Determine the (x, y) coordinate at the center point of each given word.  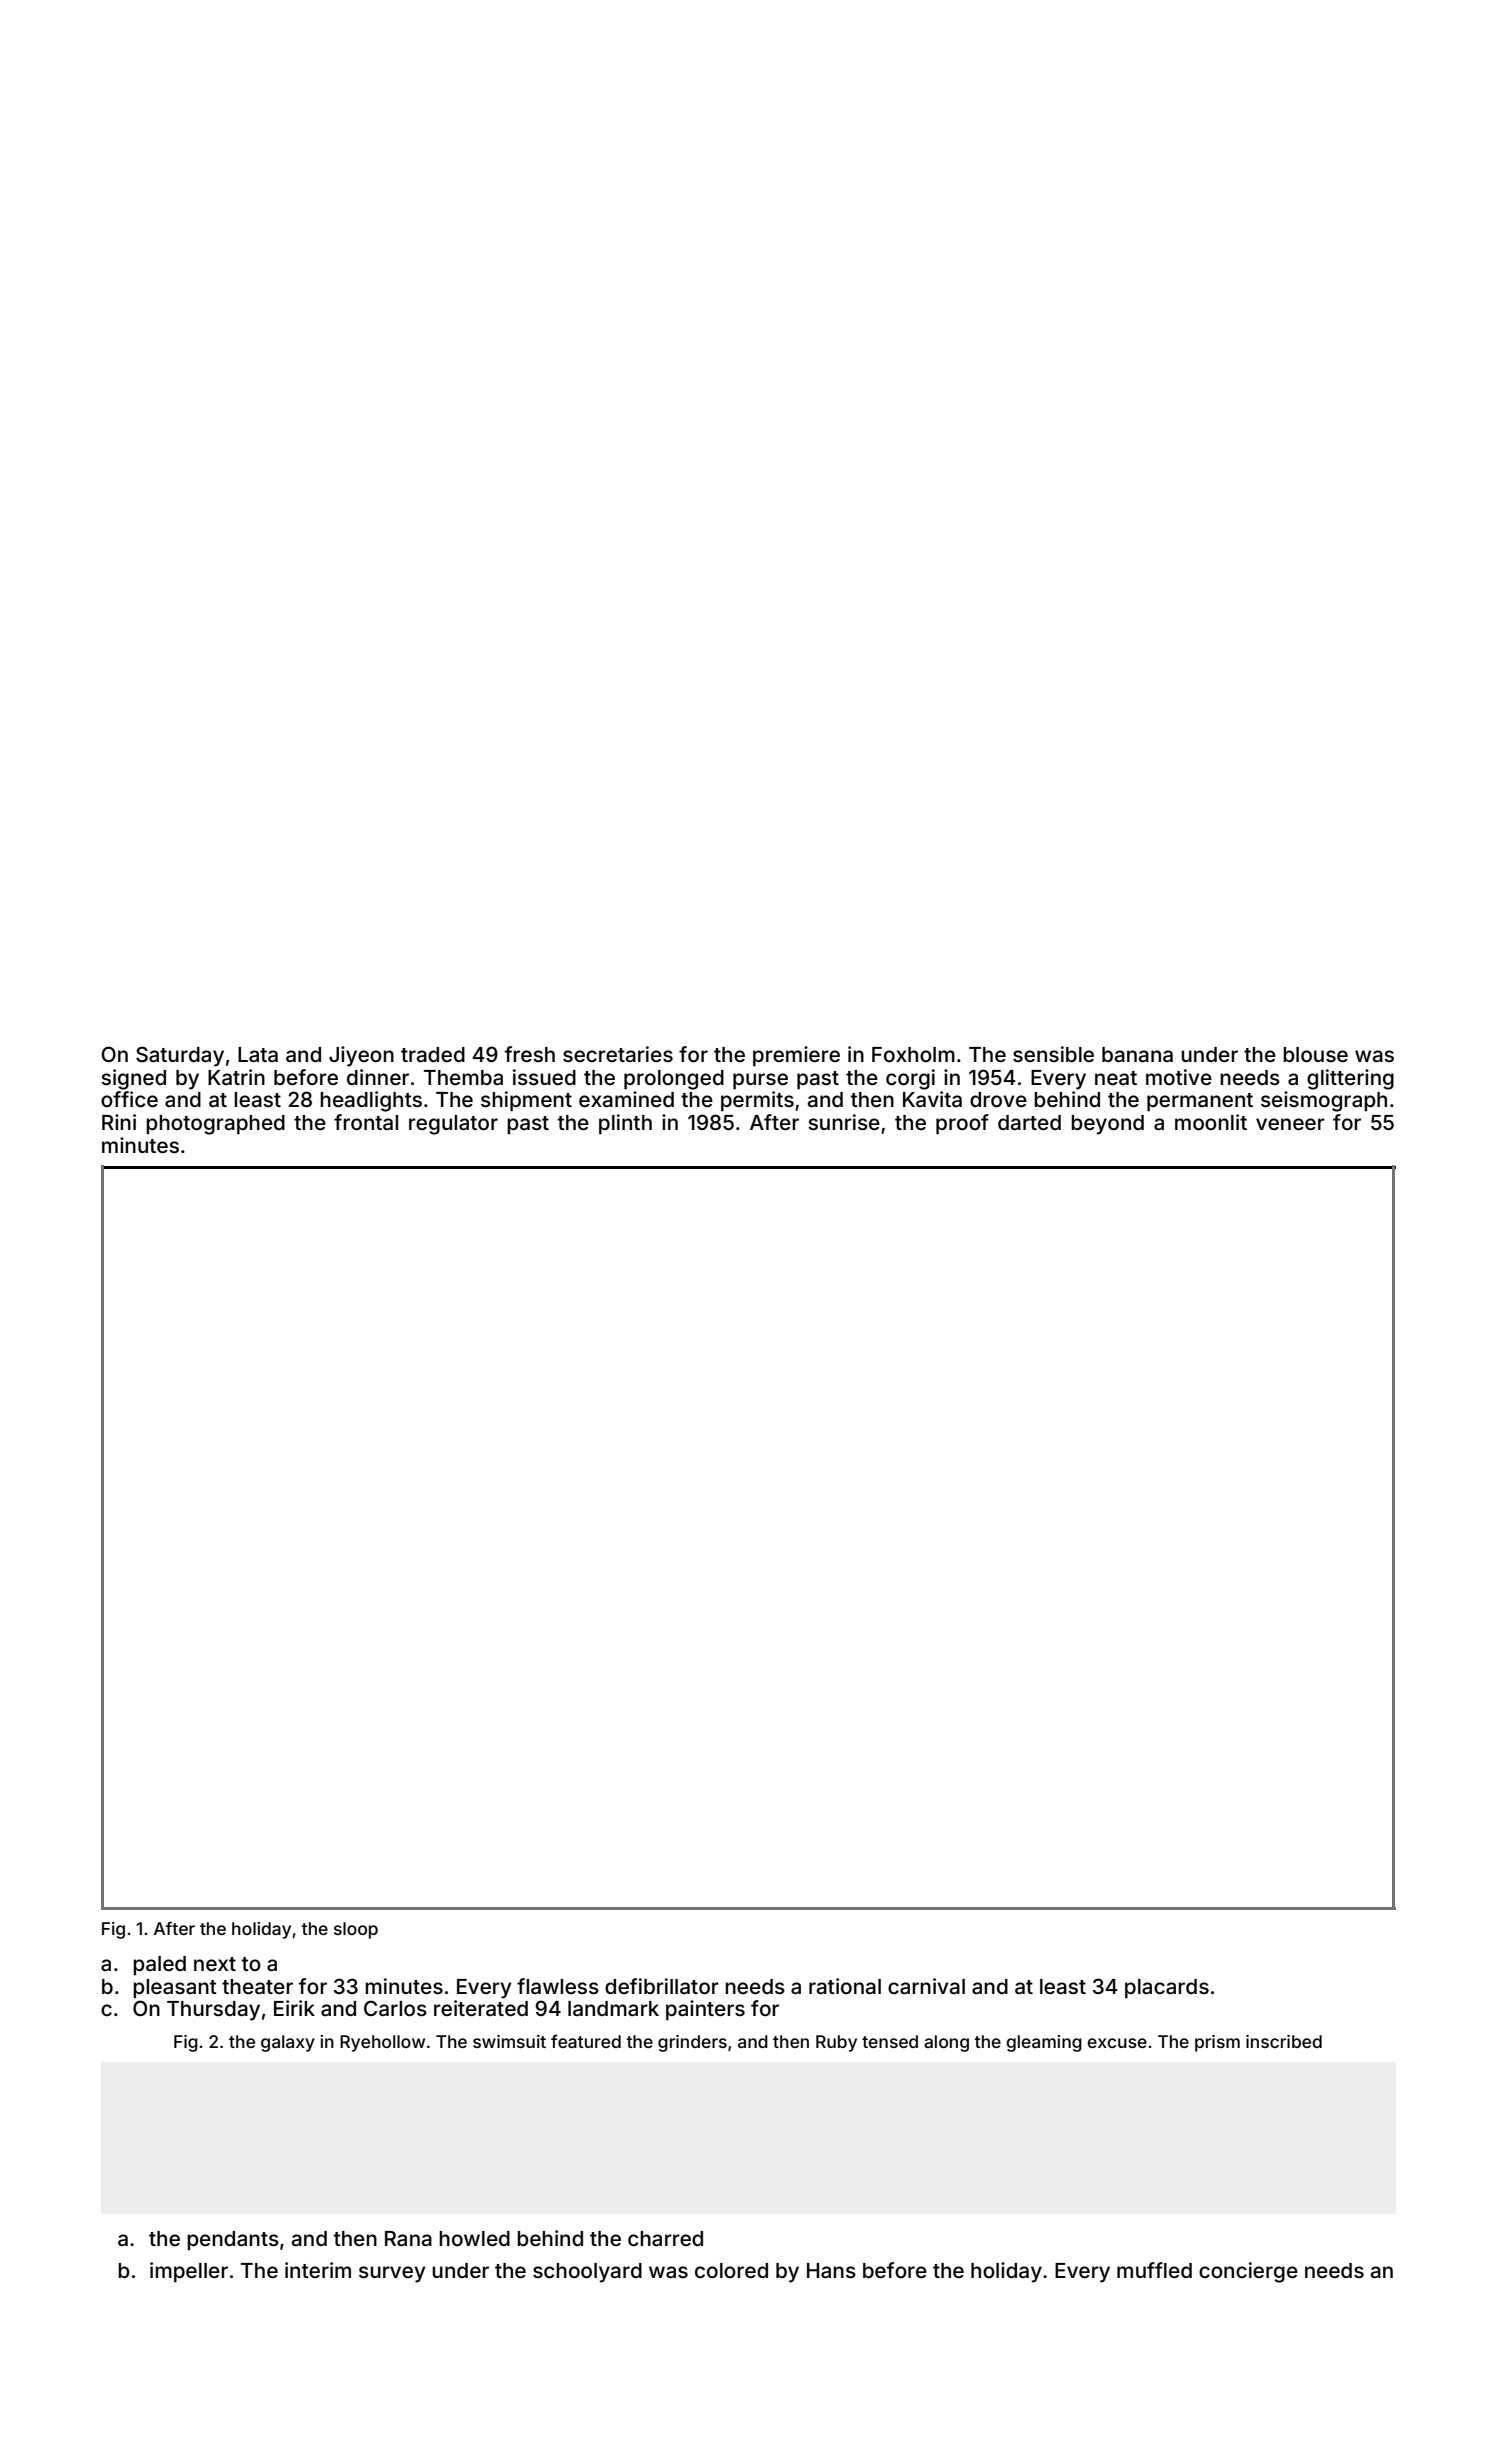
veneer (1290, 1124)
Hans (831, 2270)
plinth (625, 1124)
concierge (1248, 2272)
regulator (453, 1125)
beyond (1107, 1125)
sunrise (844, 1122)
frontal (366, 1122)
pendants (233, 2241)
